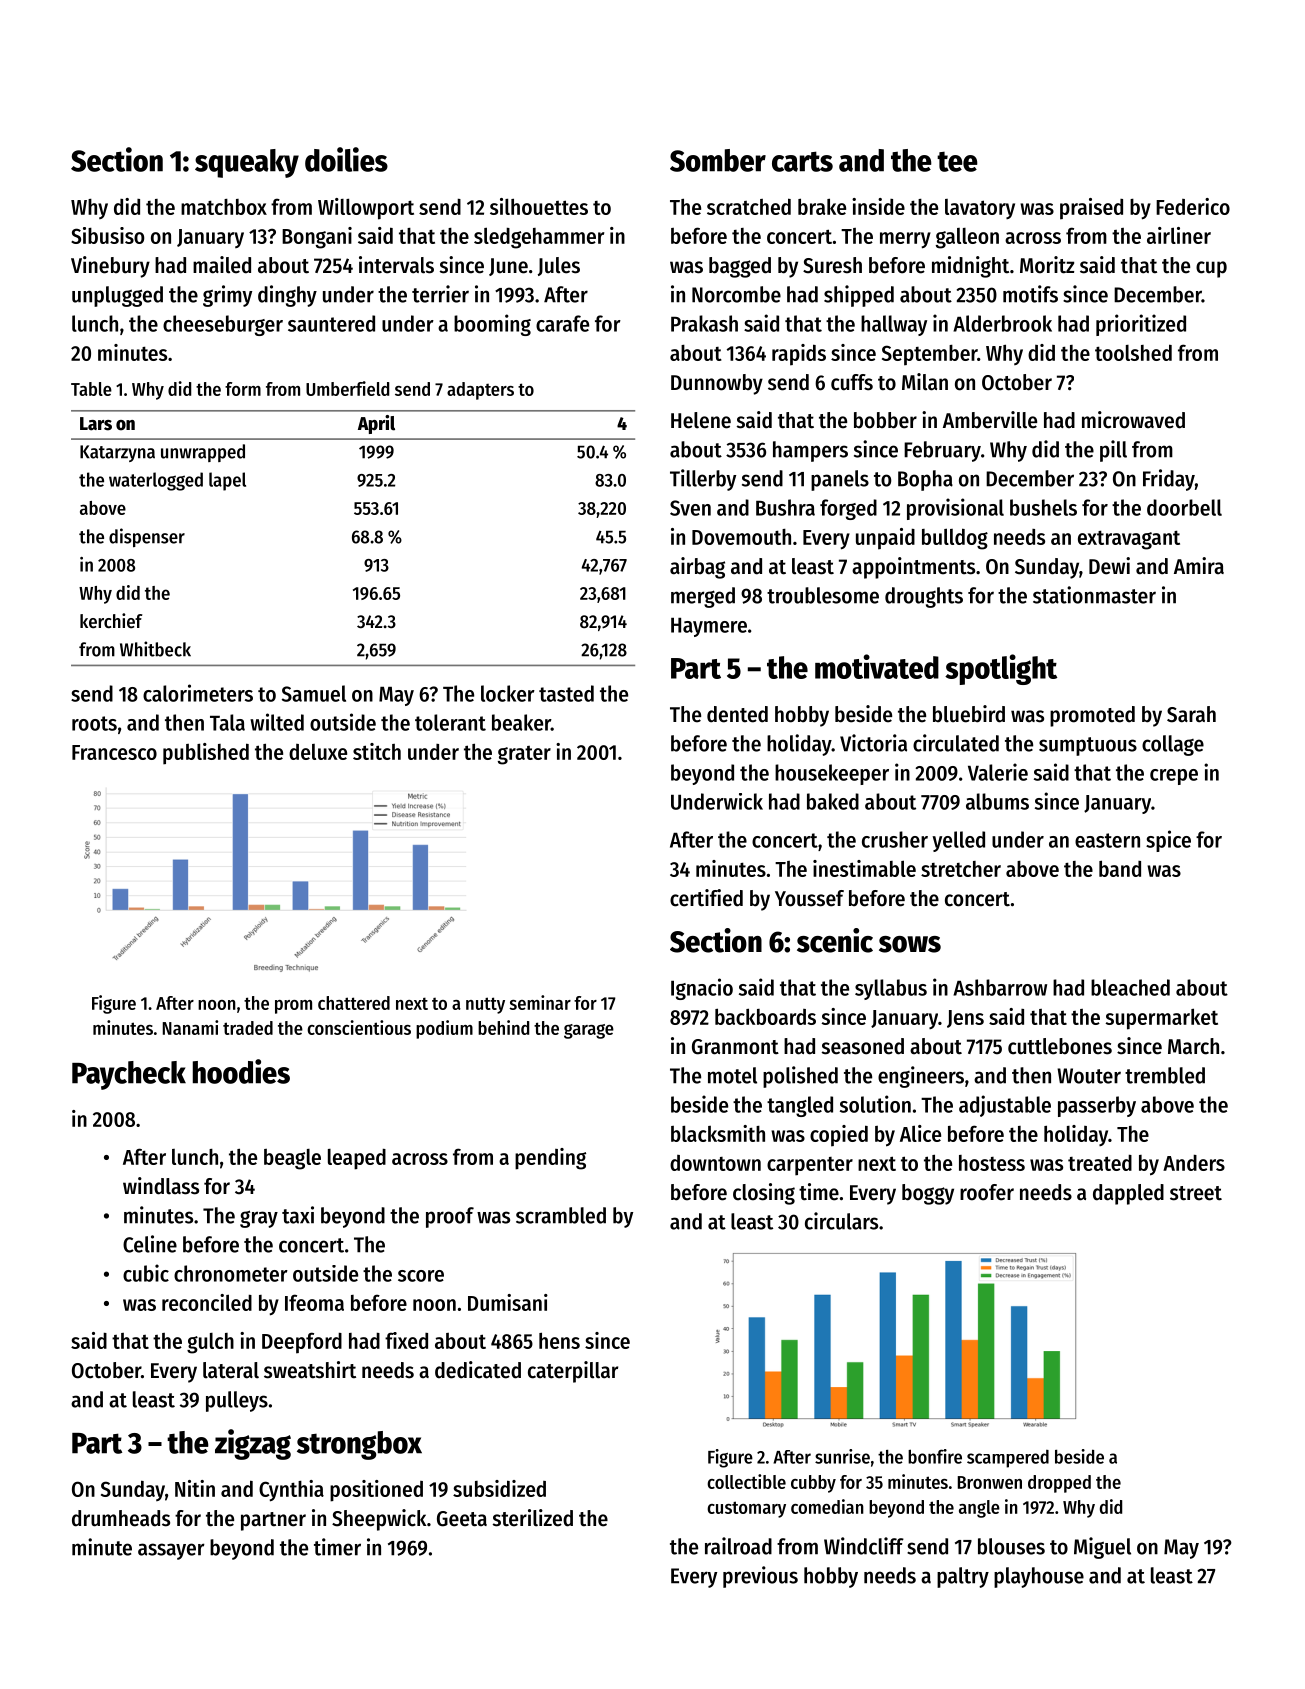 The height and width of the screenshot is (1689, 1305). I want to click on locker, so click(508, 693).
